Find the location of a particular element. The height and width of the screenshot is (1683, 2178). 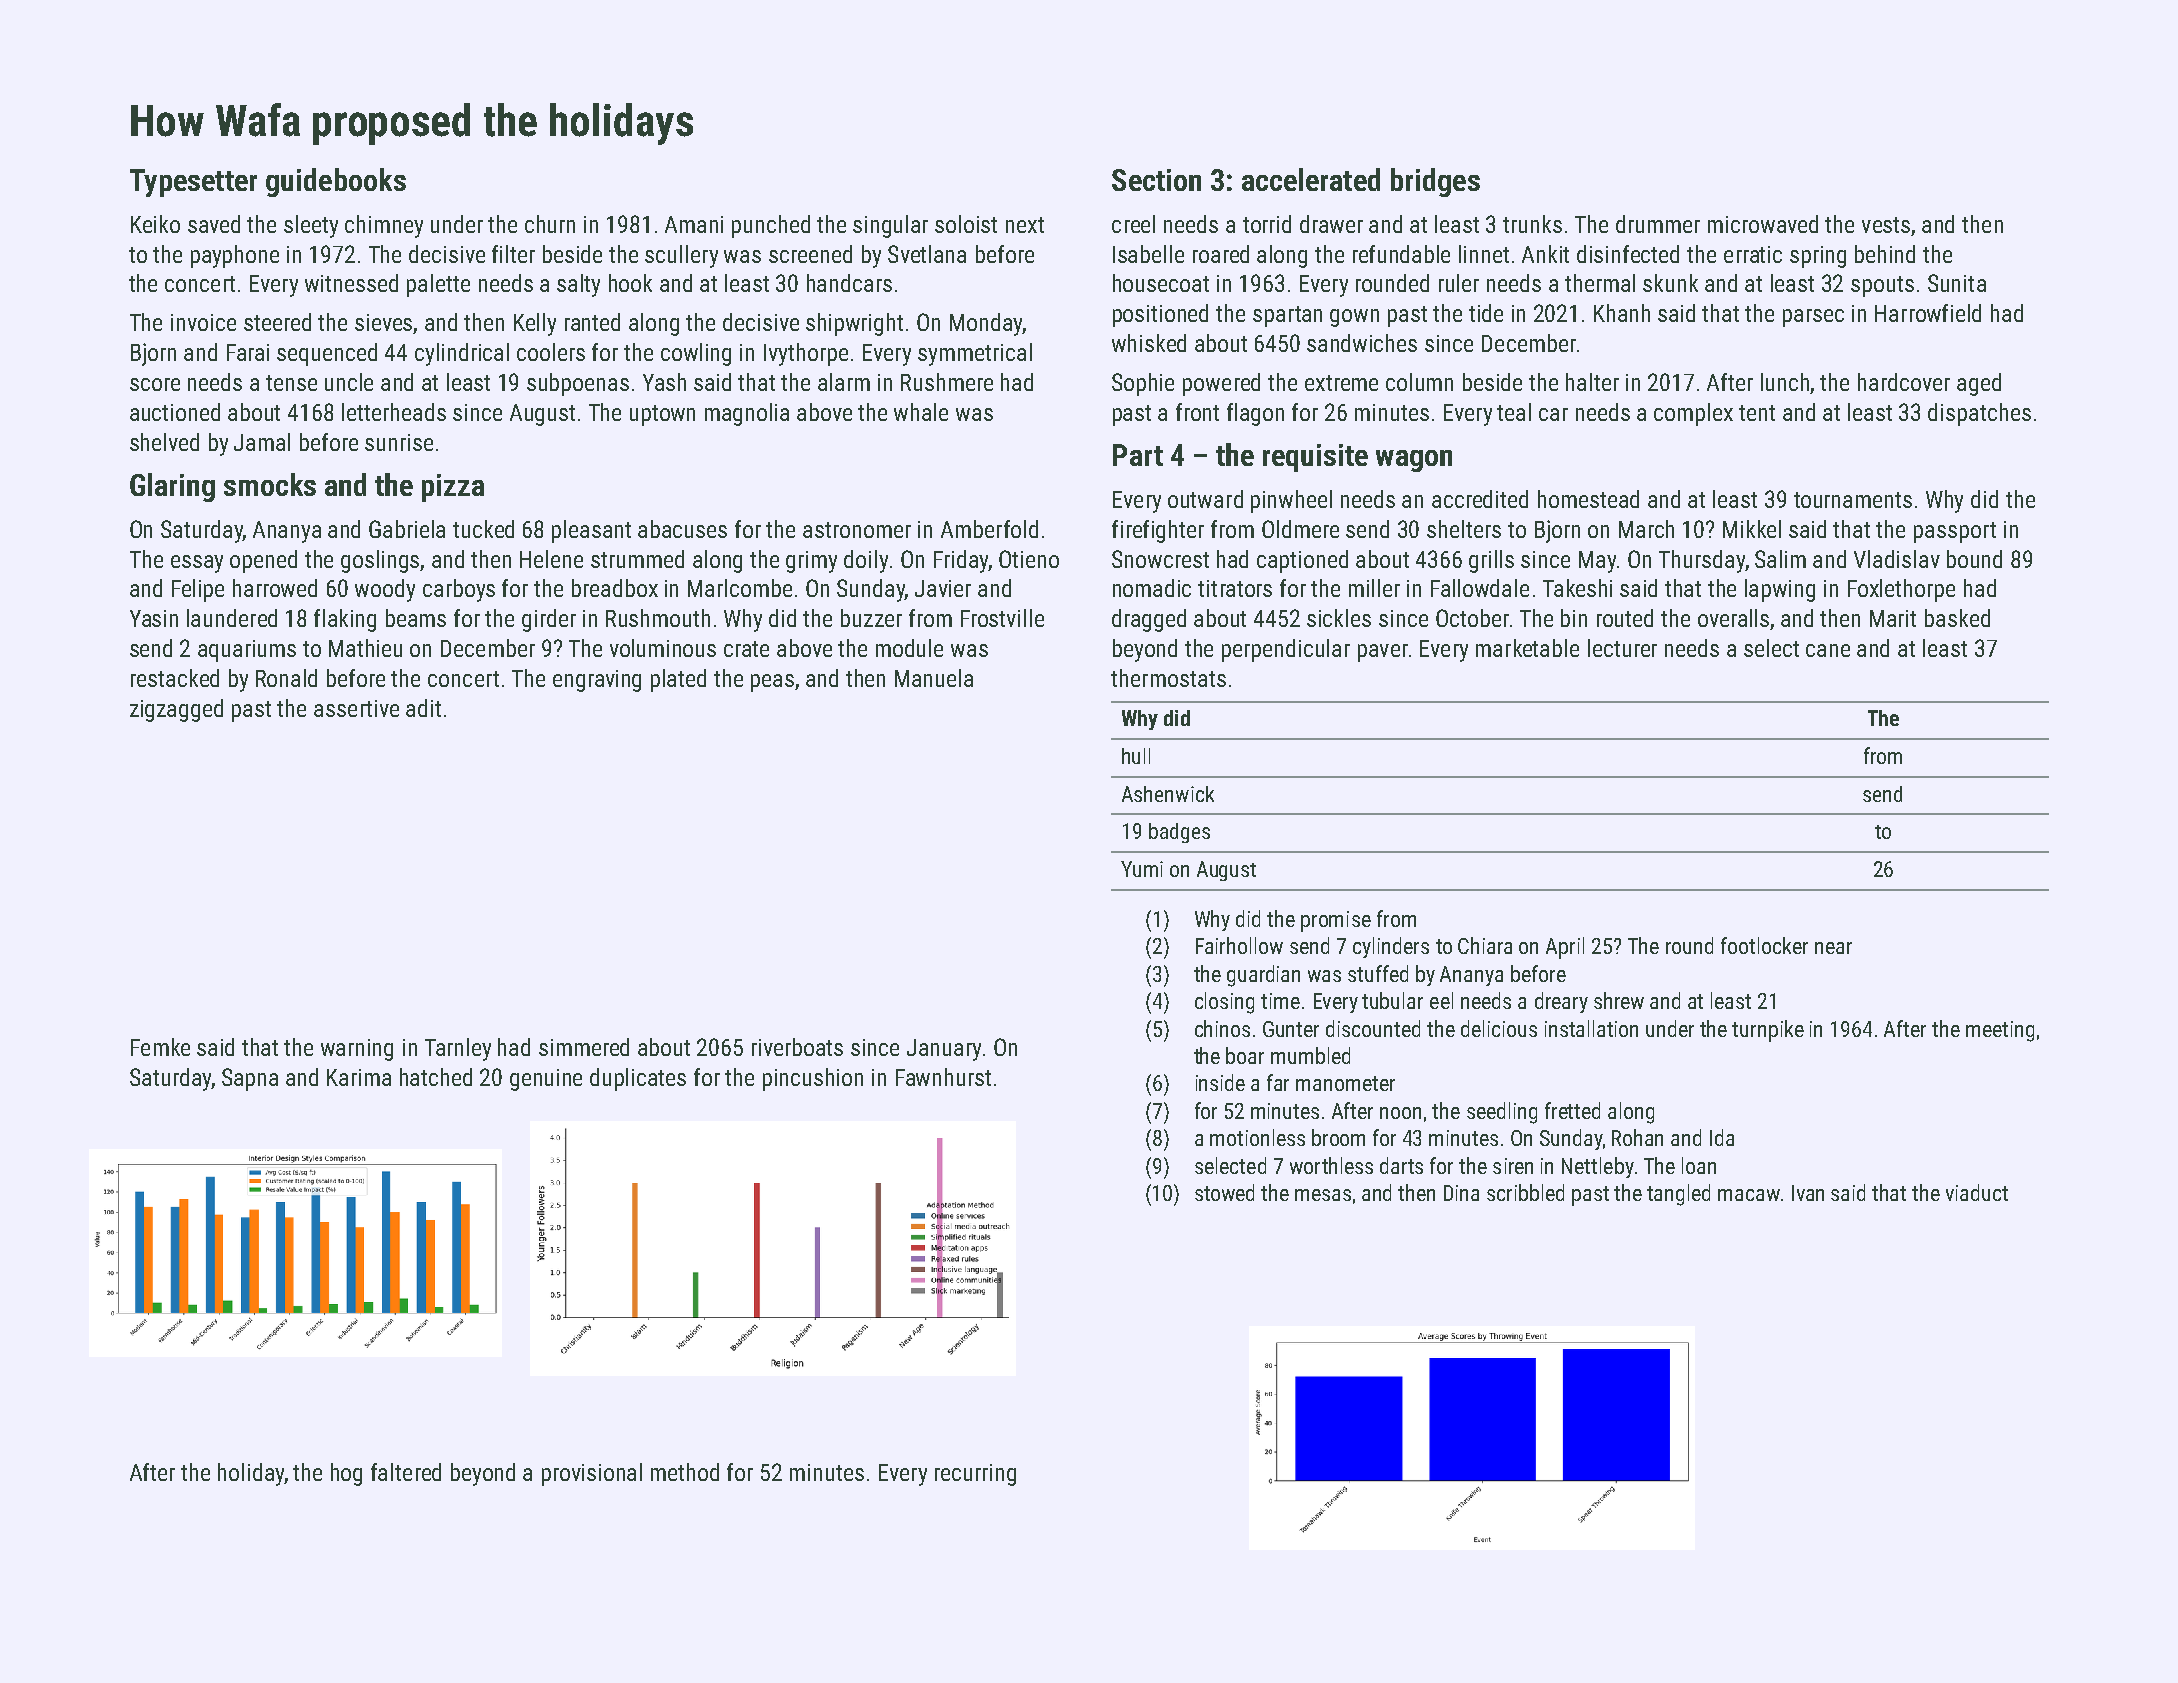

extreme is located at coordinates (1341, 383).
